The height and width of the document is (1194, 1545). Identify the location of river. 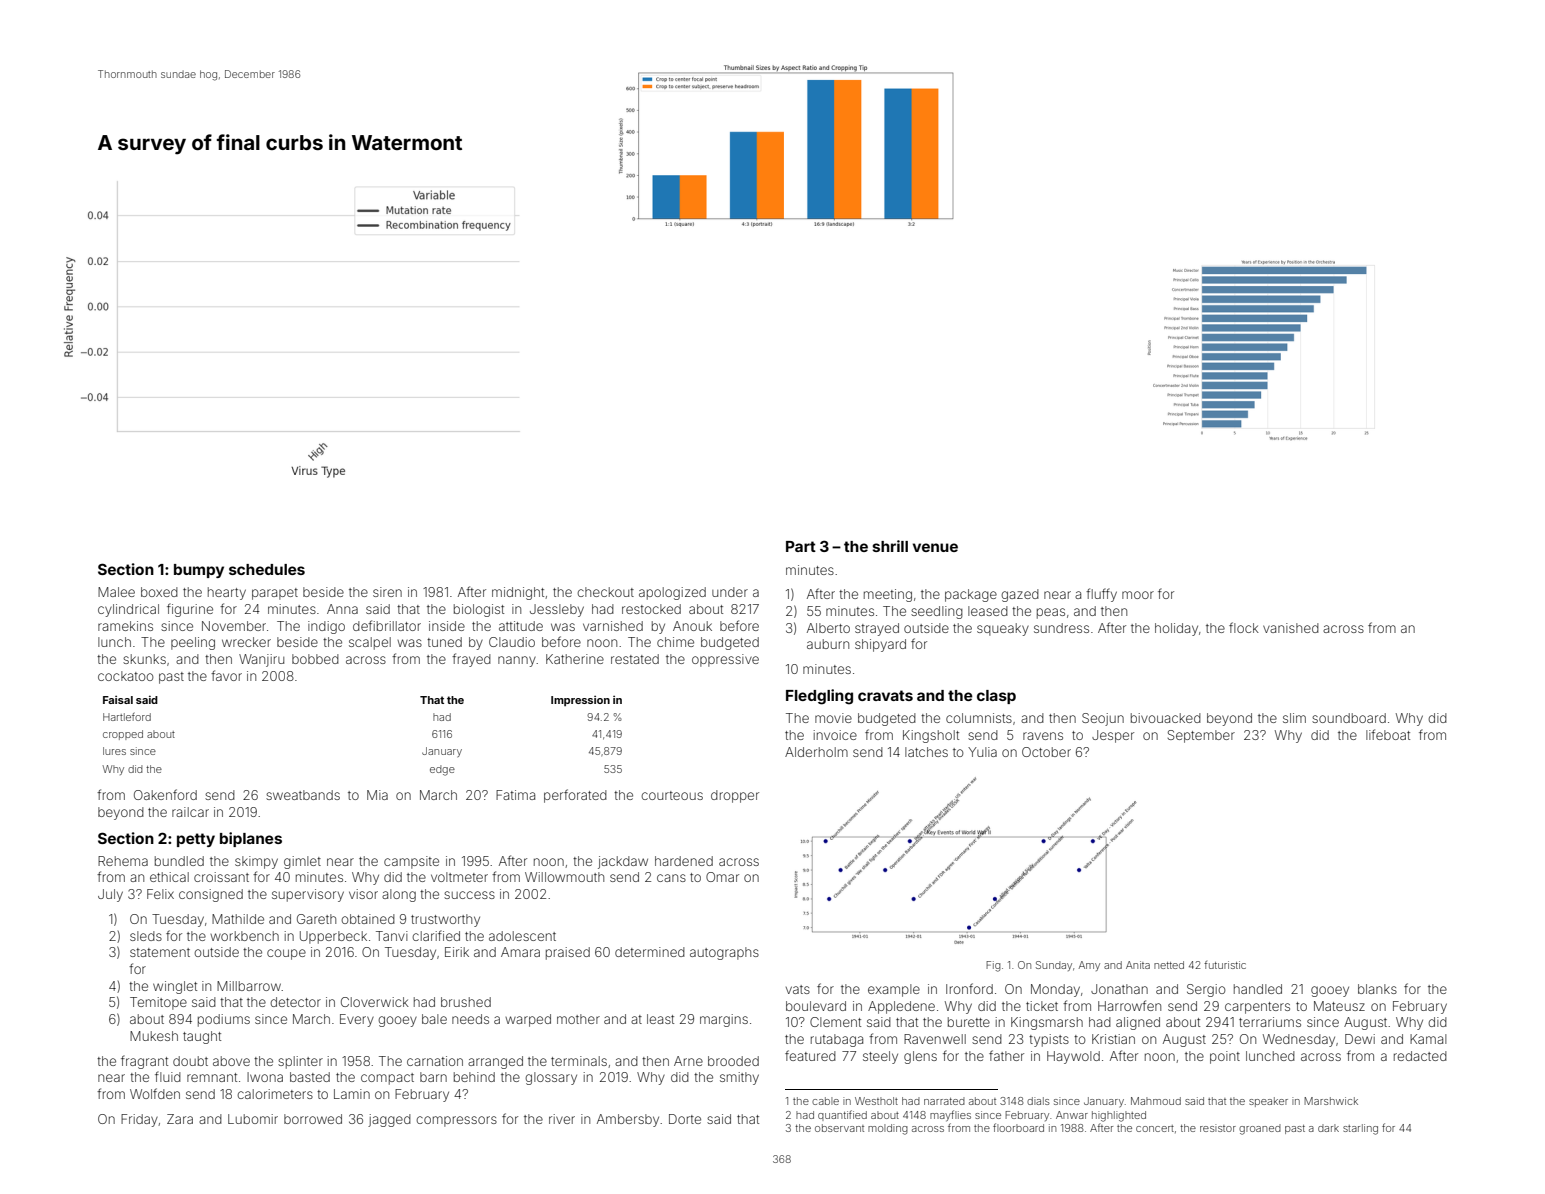
(562, 1119).
